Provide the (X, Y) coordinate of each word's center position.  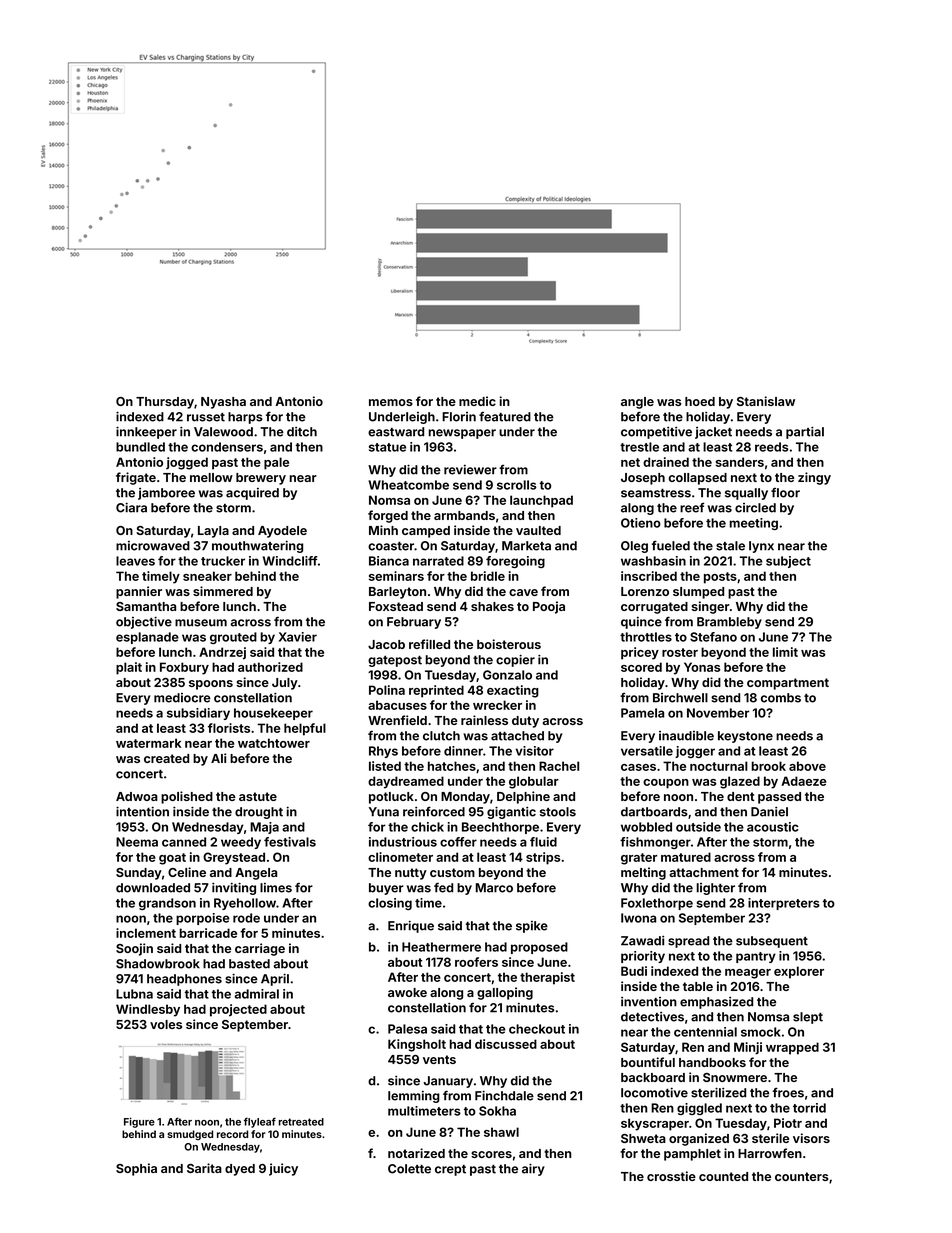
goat (172, 859)
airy (533, 1169)
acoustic (773, 827)
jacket (713, 433)
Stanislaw (766, 401)
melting (643, 873)
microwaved (153, 546)
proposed (539, 948)
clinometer (400, 857)
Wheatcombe (408, 485)
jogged (187, 463)
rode (246, 918)
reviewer (470, 470)
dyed (240, 1170)
